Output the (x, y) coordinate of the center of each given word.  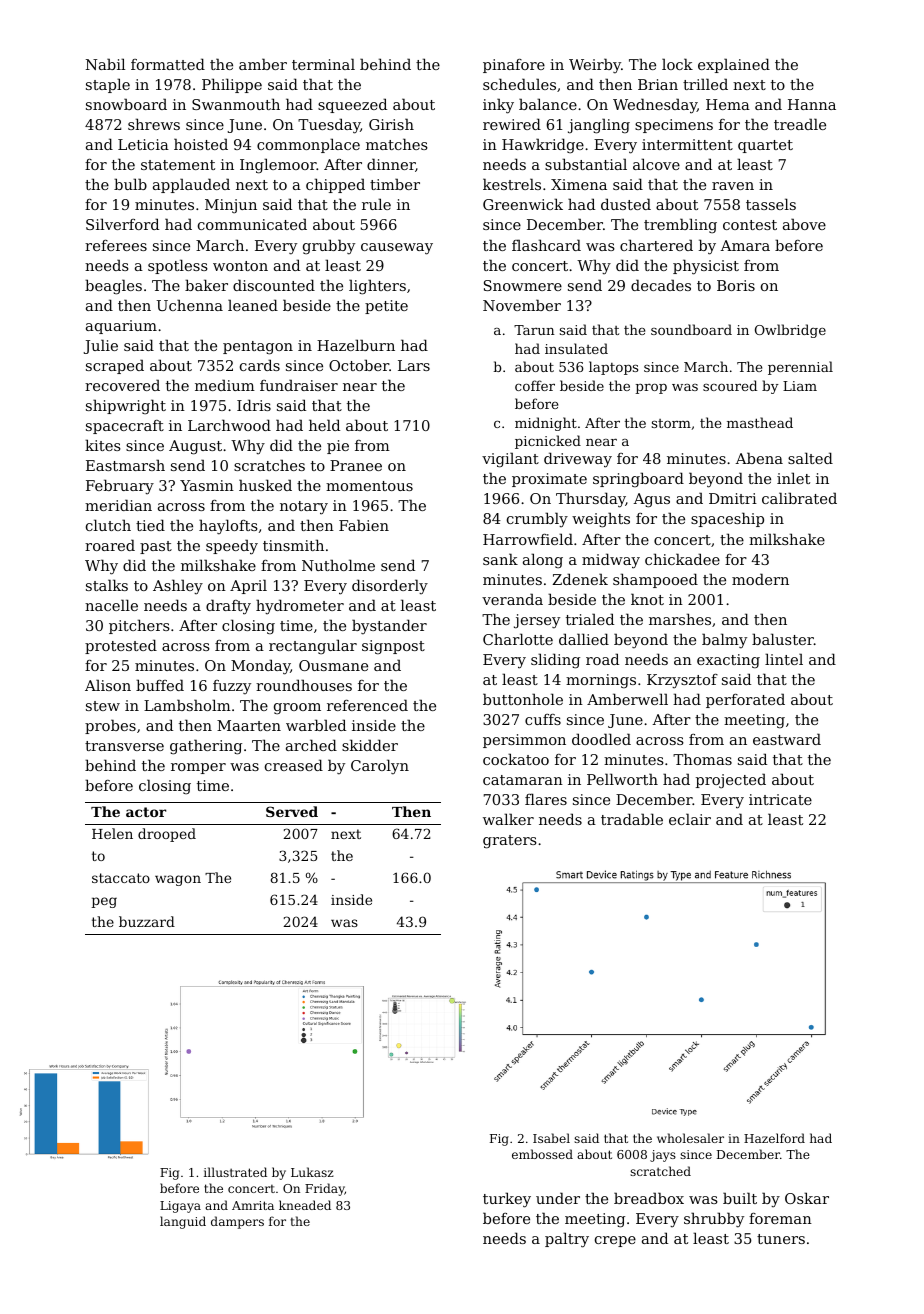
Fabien (364, 525)
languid (183, 1222)
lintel (784, 659)
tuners (781, 1239)
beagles (113, 287)
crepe (615, 1241)
